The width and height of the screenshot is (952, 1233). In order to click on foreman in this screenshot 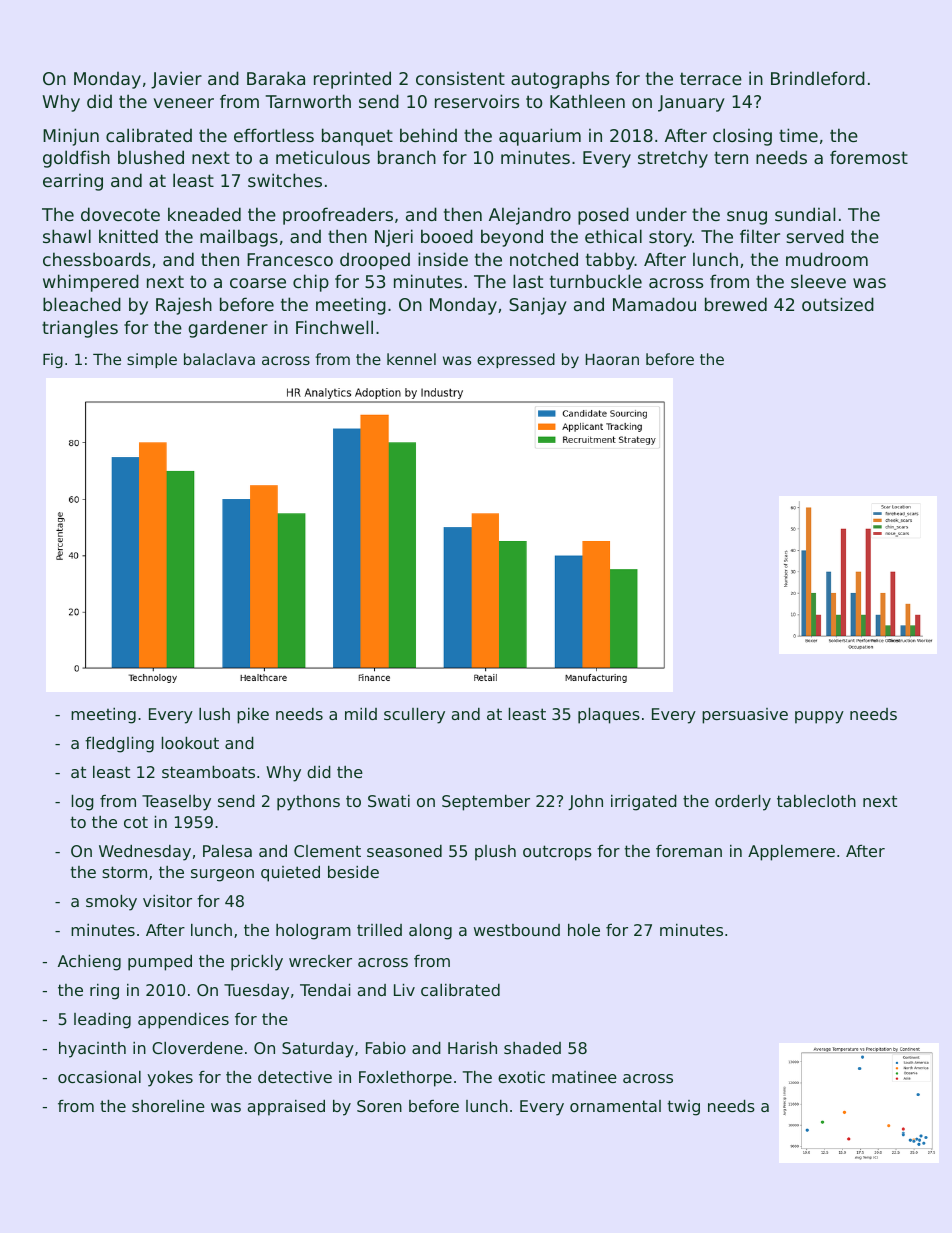, I will do `click(689, 851)`.
